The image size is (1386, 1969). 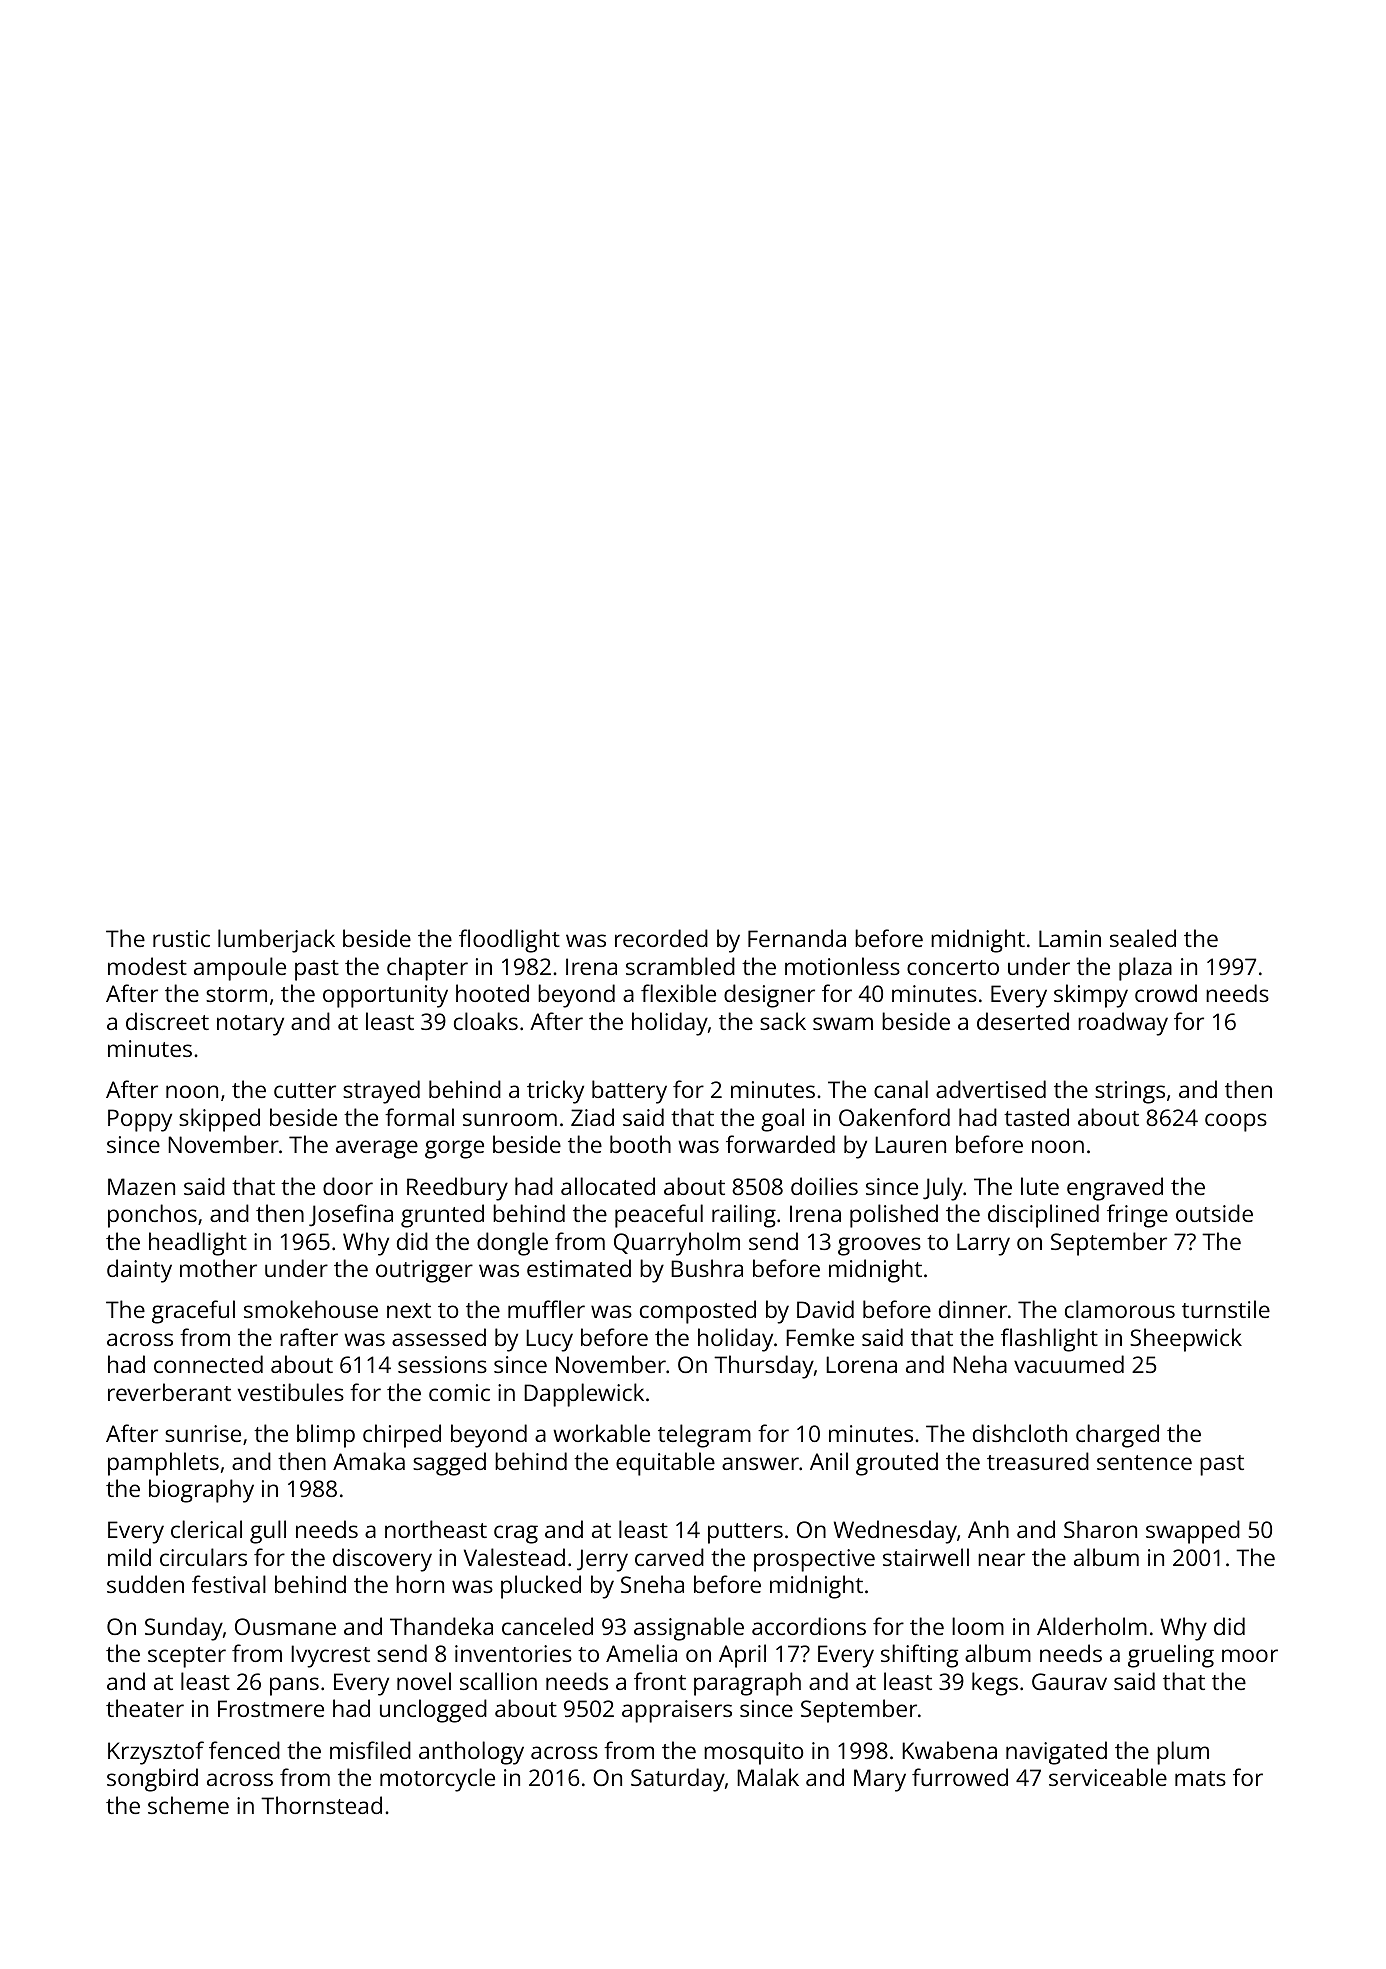 I want to click on allocated, so click(x=608, y=1186).
